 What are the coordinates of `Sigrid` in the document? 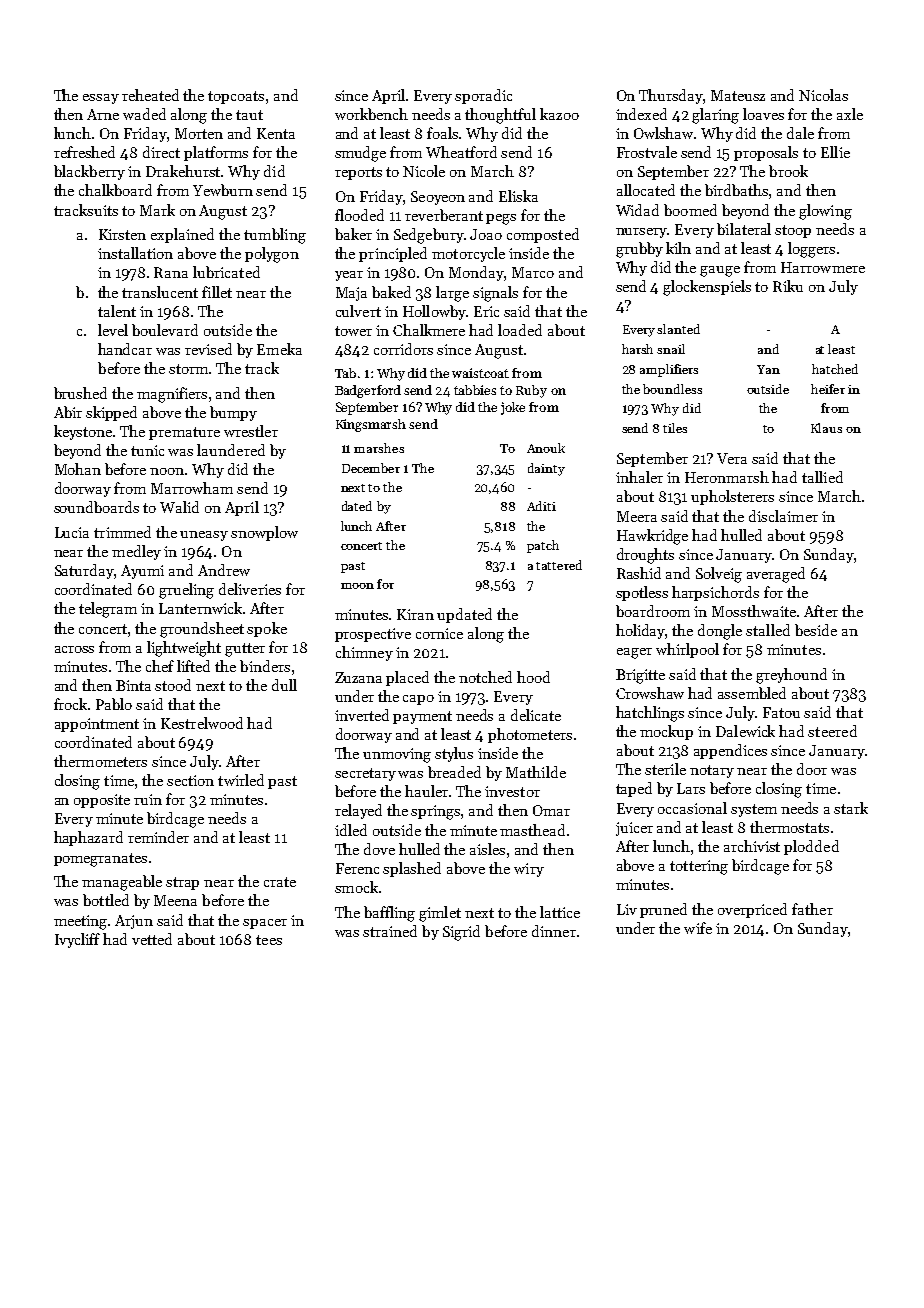 It's located at (461, 933).
